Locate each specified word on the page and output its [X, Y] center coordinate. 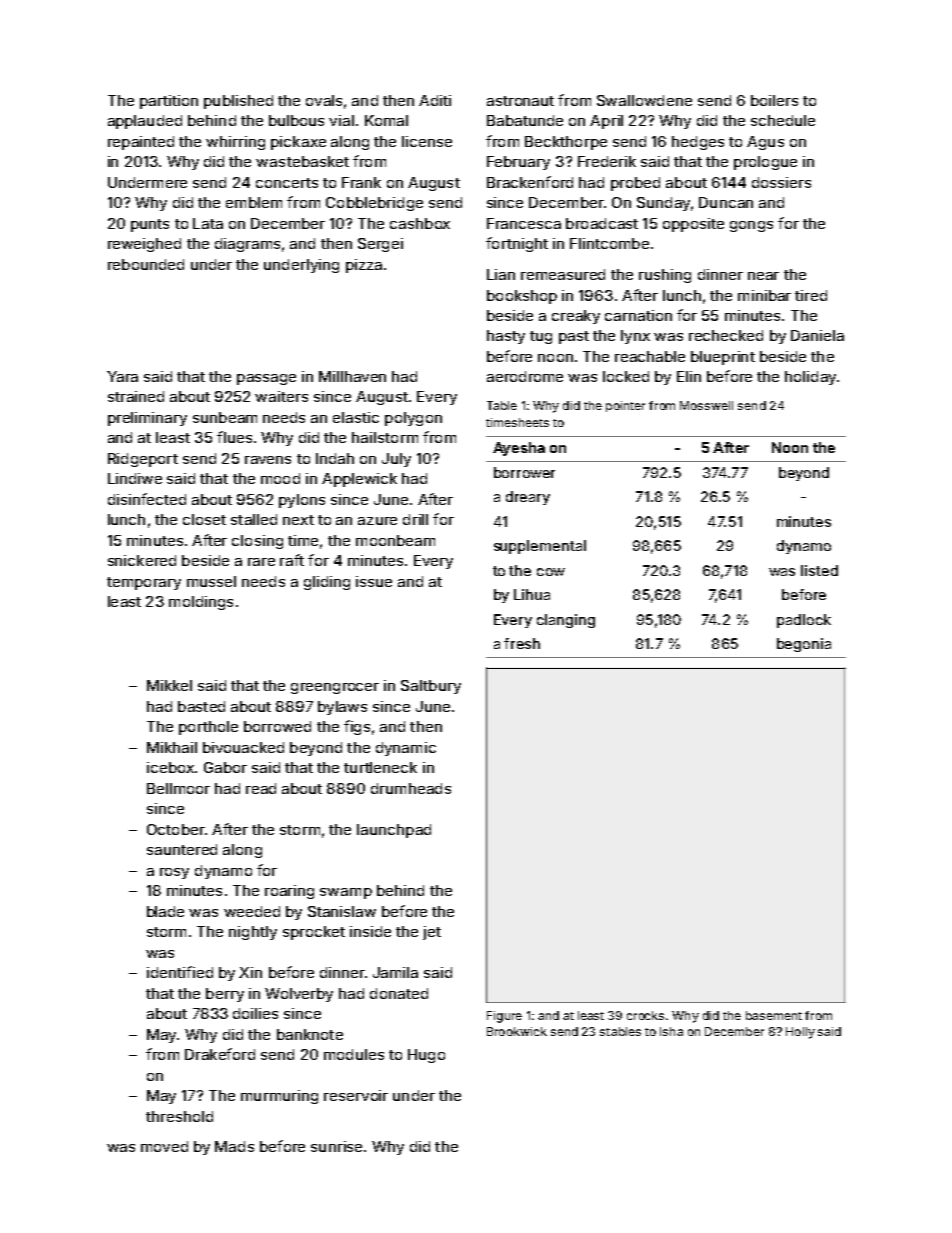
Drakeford [220, 1054]
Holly [800, 1033]
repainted [141, 143]
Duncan [726, 202]
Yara [122, 376]
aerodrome [525, 376]
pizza [364, 266]
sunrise [336, 1146]
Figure [504, 1017]
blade [165, 911]
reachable [650, 356]
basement [774, 1015]
